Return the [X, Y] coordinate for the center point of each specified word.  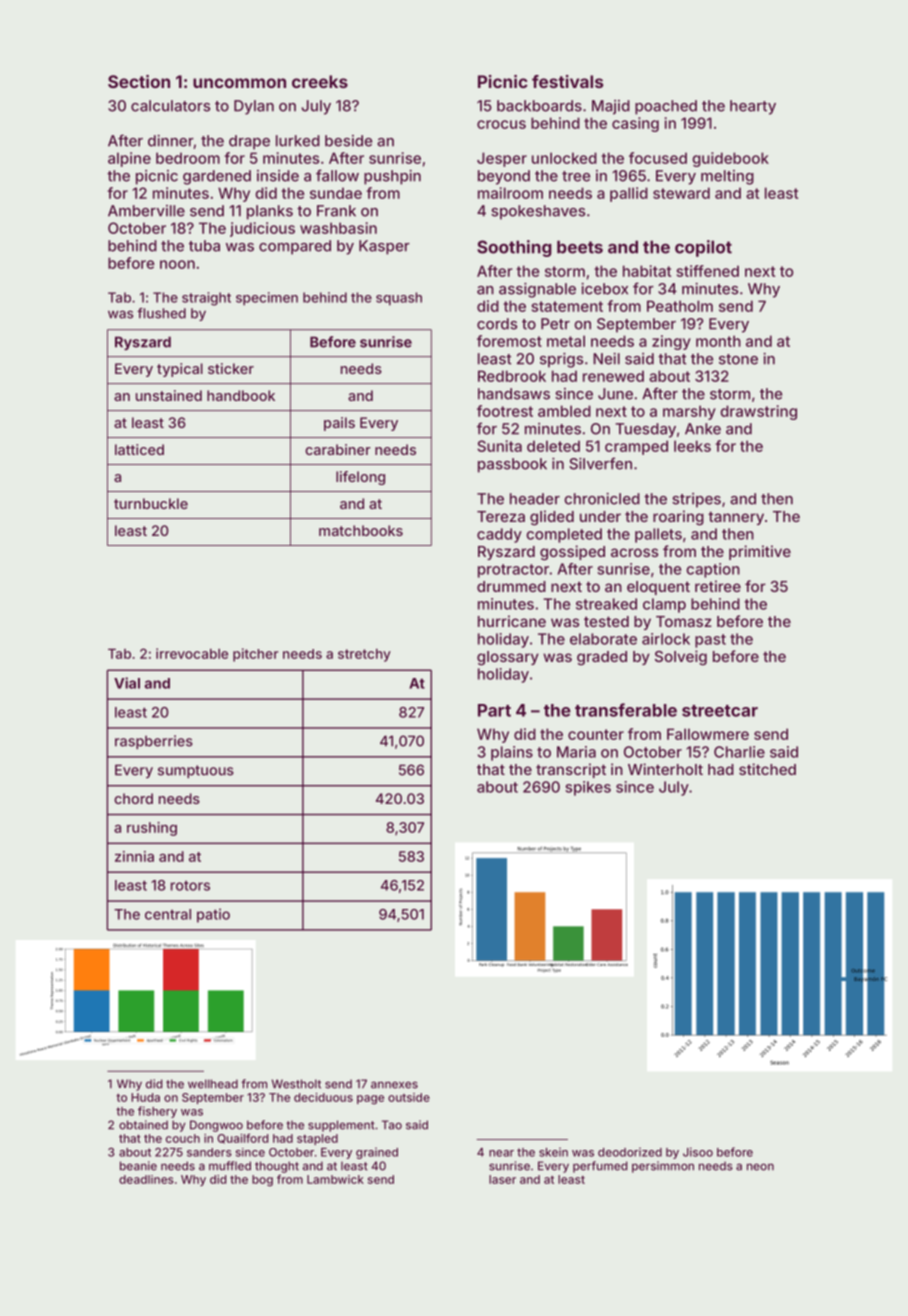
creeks [320, 81]
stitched [767, 769]
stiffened [708, 271]
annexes [394, 1085]
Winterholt [665, 769]
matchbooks [361, 530]
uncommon [239, 83]
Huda [145, 1097]
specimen [267, 299]
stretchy [364, 655]
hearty [753, 107]
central [168, 914]
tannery [736, 518]
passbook [512, 465]
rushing [152, 829]
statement [567, 306]
